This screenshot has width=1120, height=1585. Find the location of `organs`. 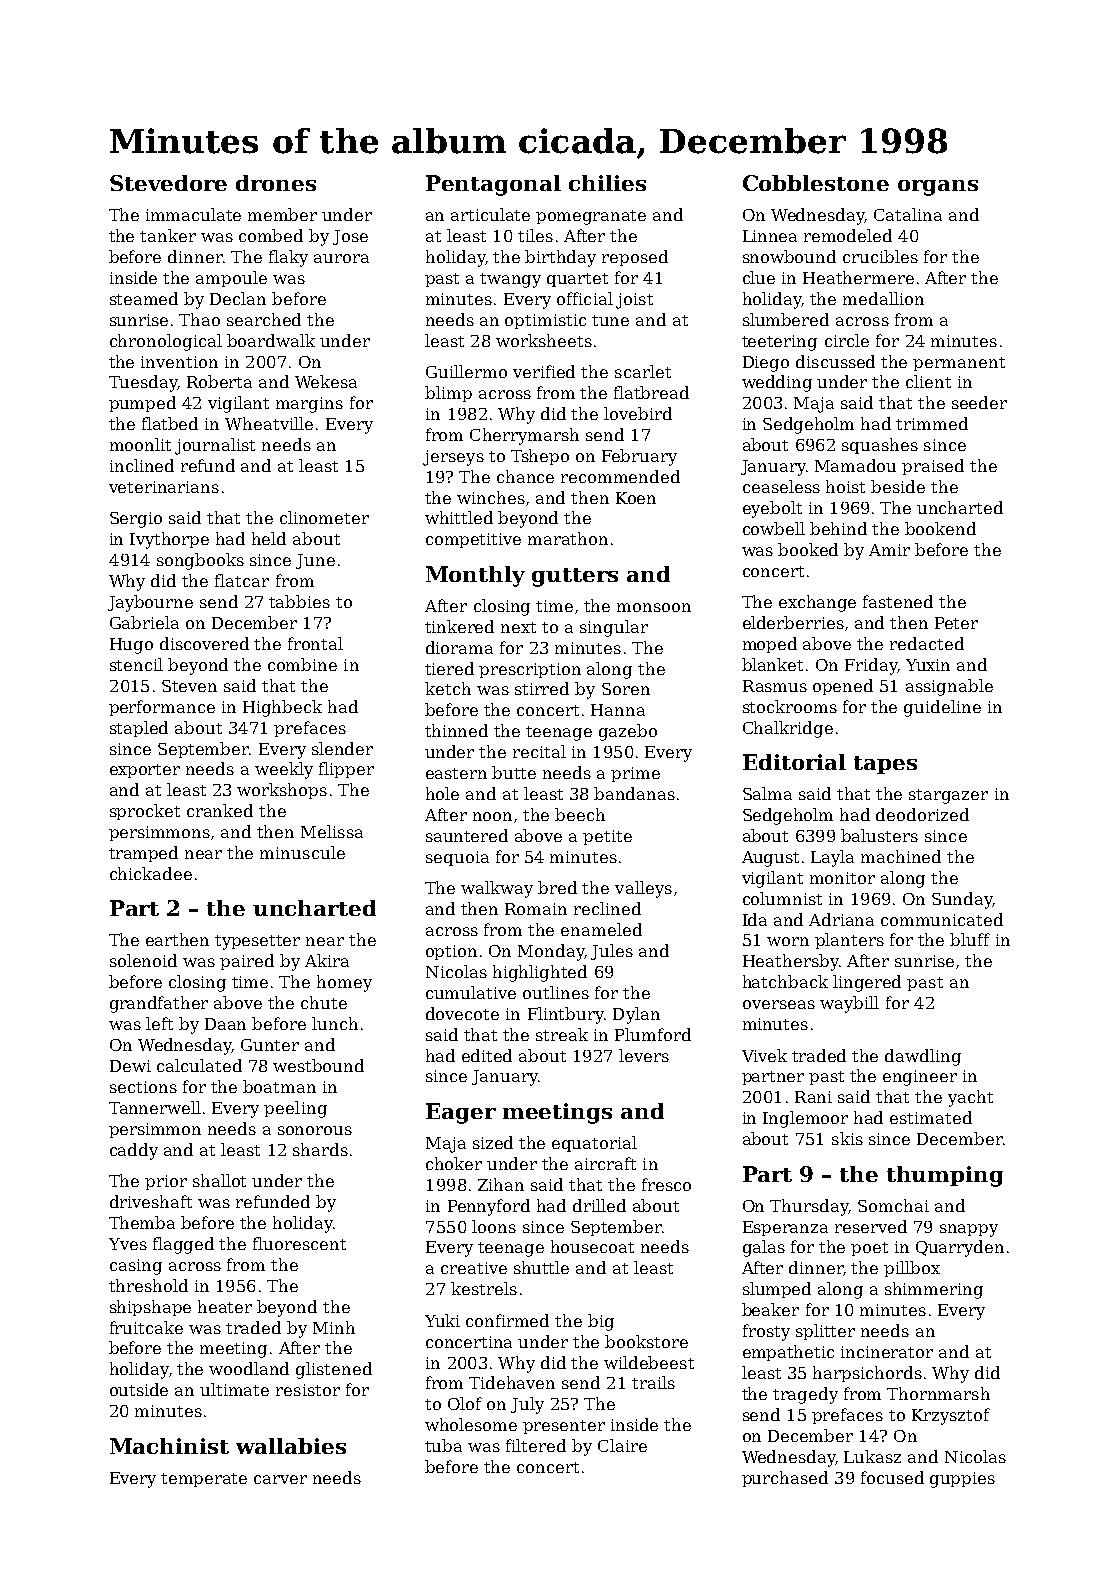

organs is located at coordinates (938, 188).
